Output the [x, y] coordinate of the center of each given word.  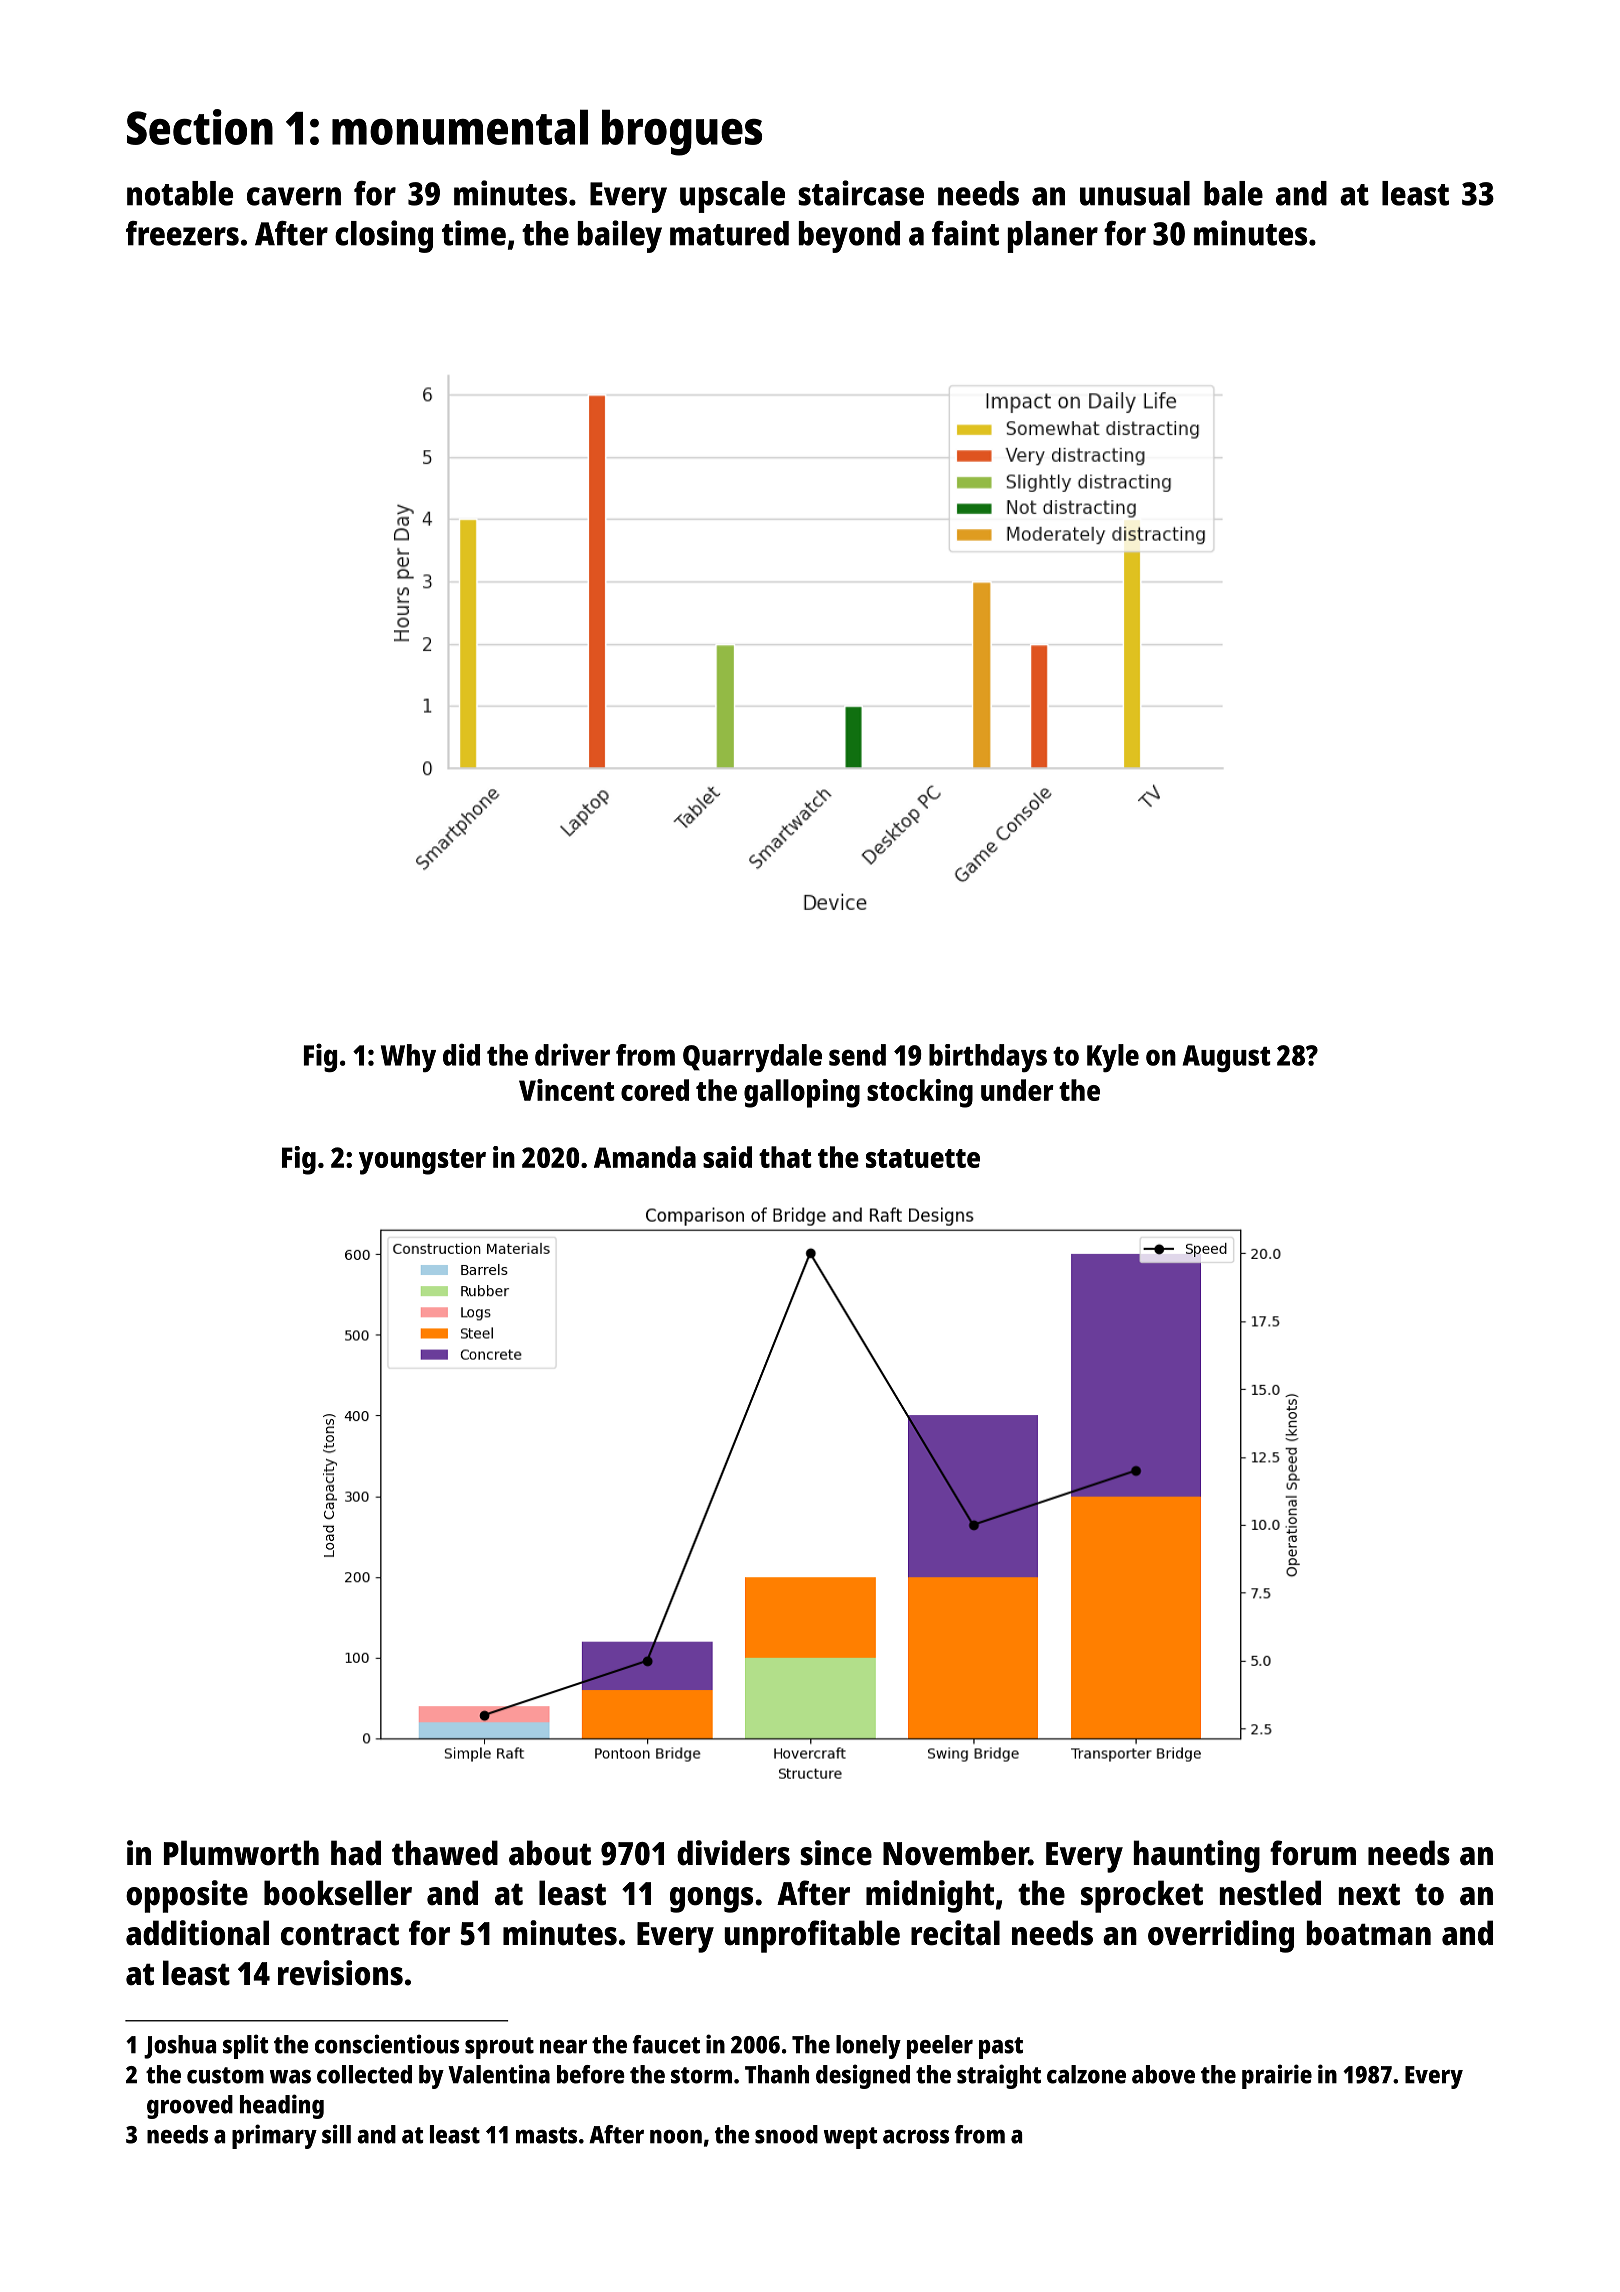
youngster [422, 1162]
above [1163, 2074]
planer [1053, 237]
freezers [182, 233]
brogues [682, 132]
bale [1233, 193]
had [356, 1853]
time [474, 233]
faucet [666, 2044]
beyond [849, 237]
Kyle [1113, 1058]
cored [655, 1090]
